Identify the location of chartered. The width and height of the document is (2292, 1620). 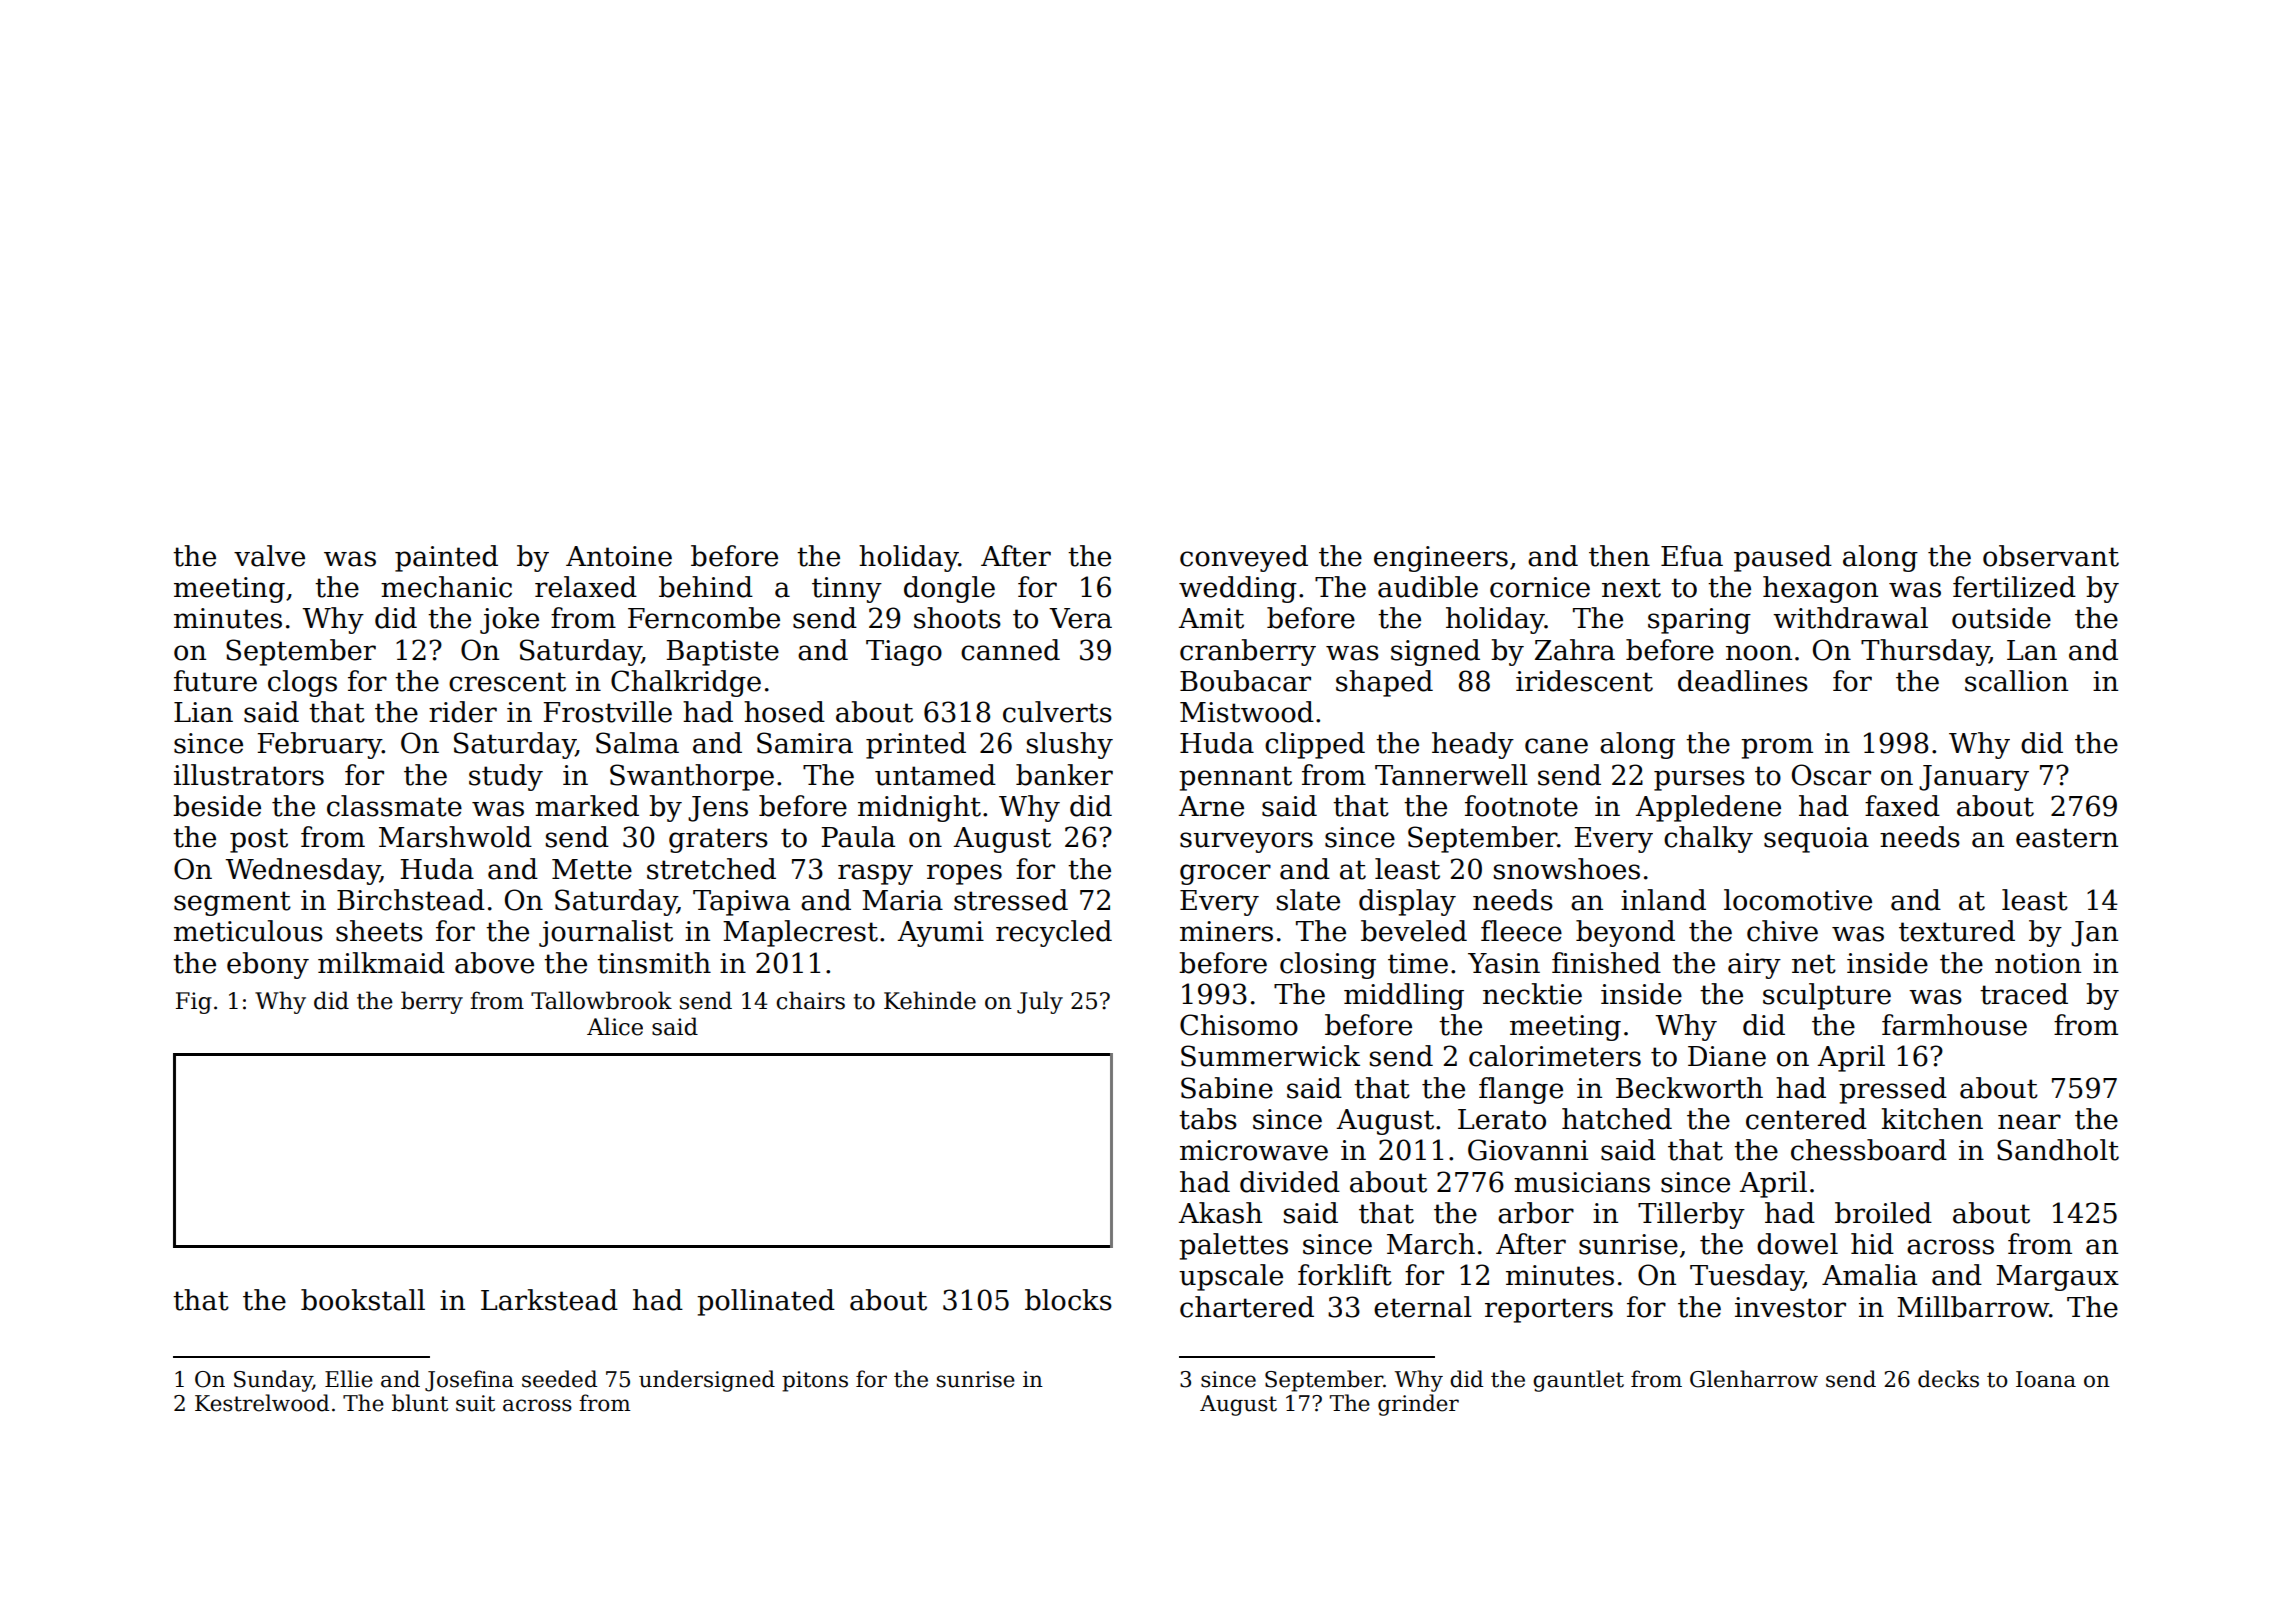
(1247, 1307).
